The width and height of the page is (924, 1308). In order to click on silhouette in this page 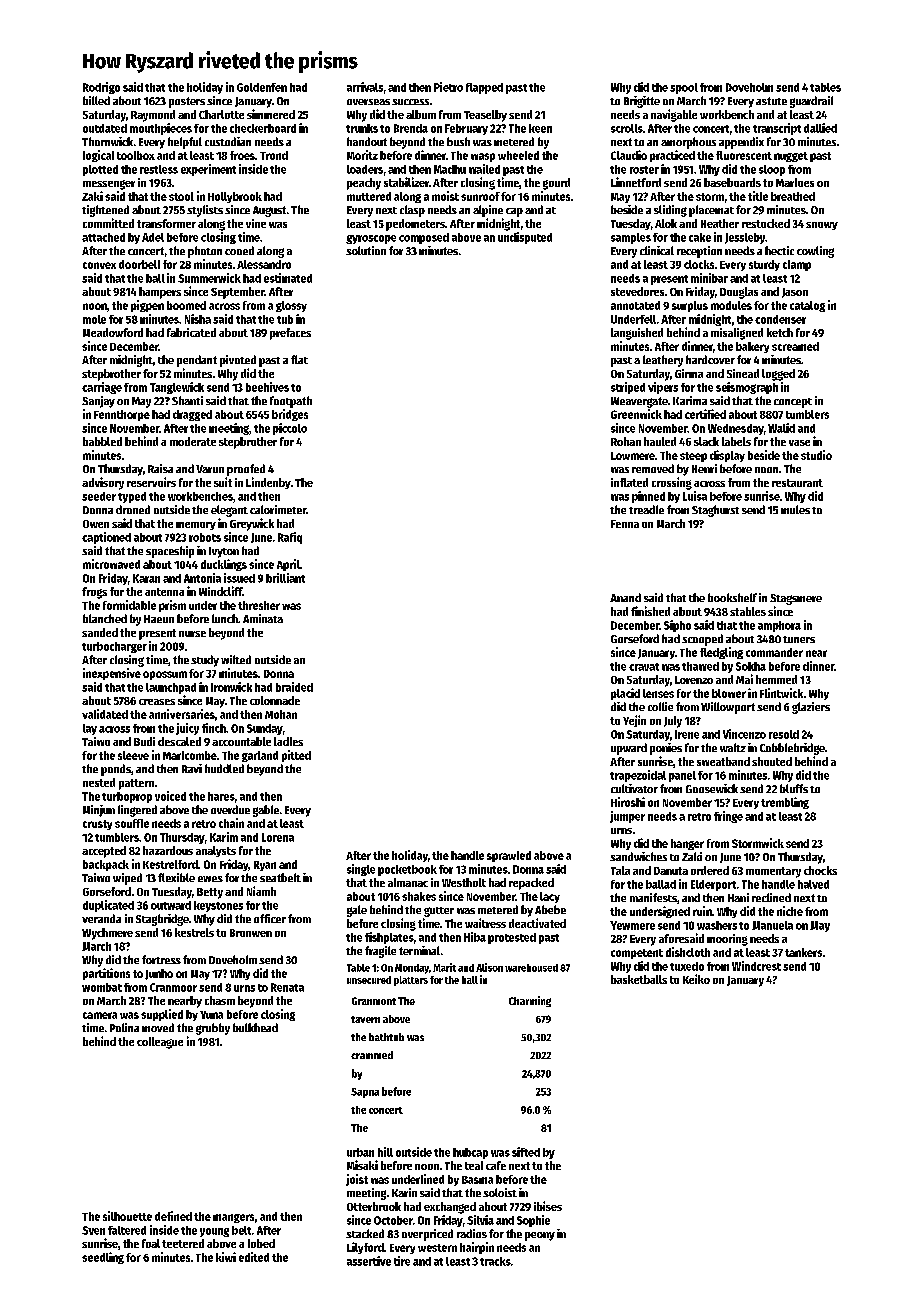, I will do `click(127, 1216)`.
